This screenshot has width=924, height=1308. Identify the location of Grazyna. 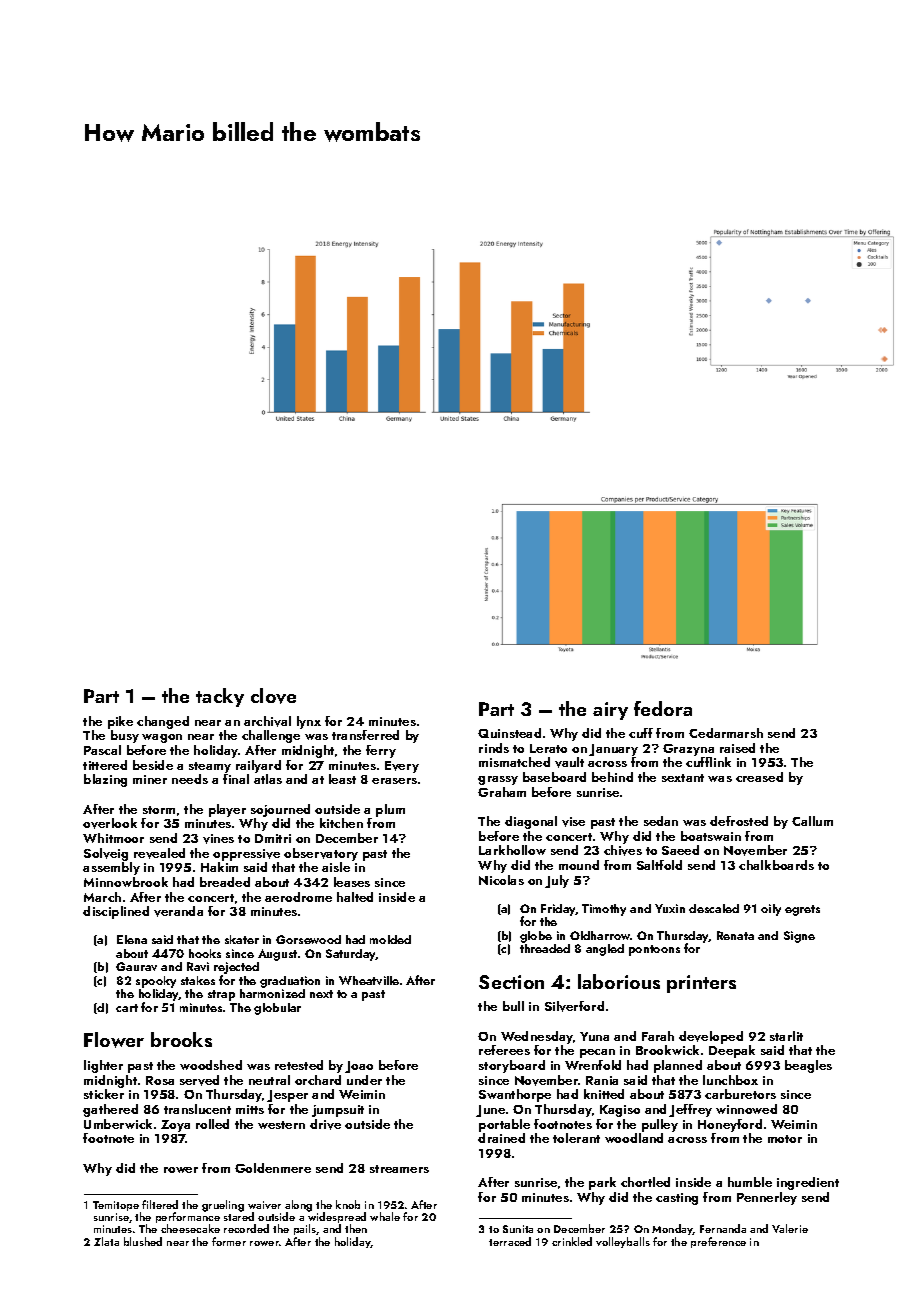
(688, 750).
